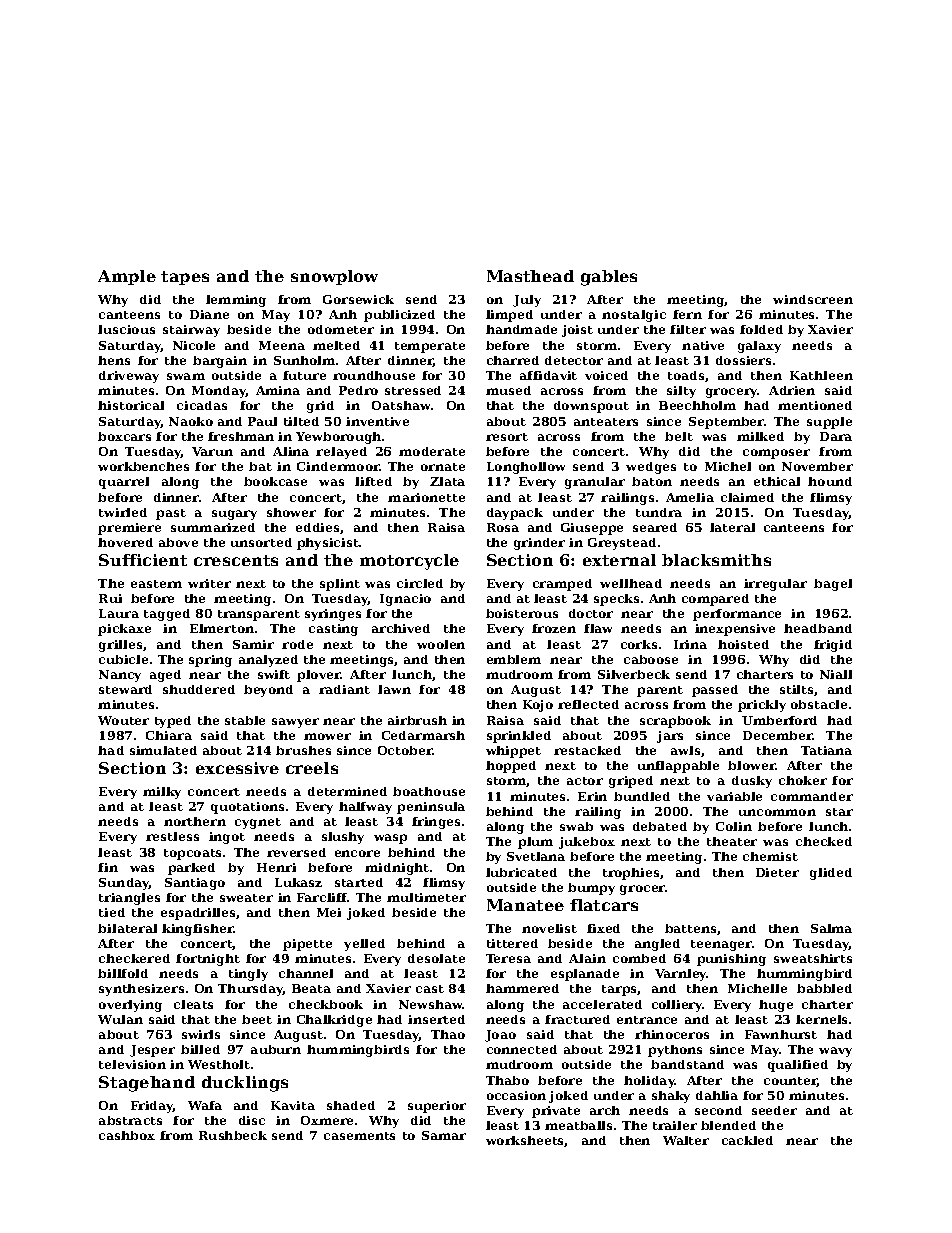 The width and height of the document is (952, 1233). I want to click on fixed, so click(603, 928).
